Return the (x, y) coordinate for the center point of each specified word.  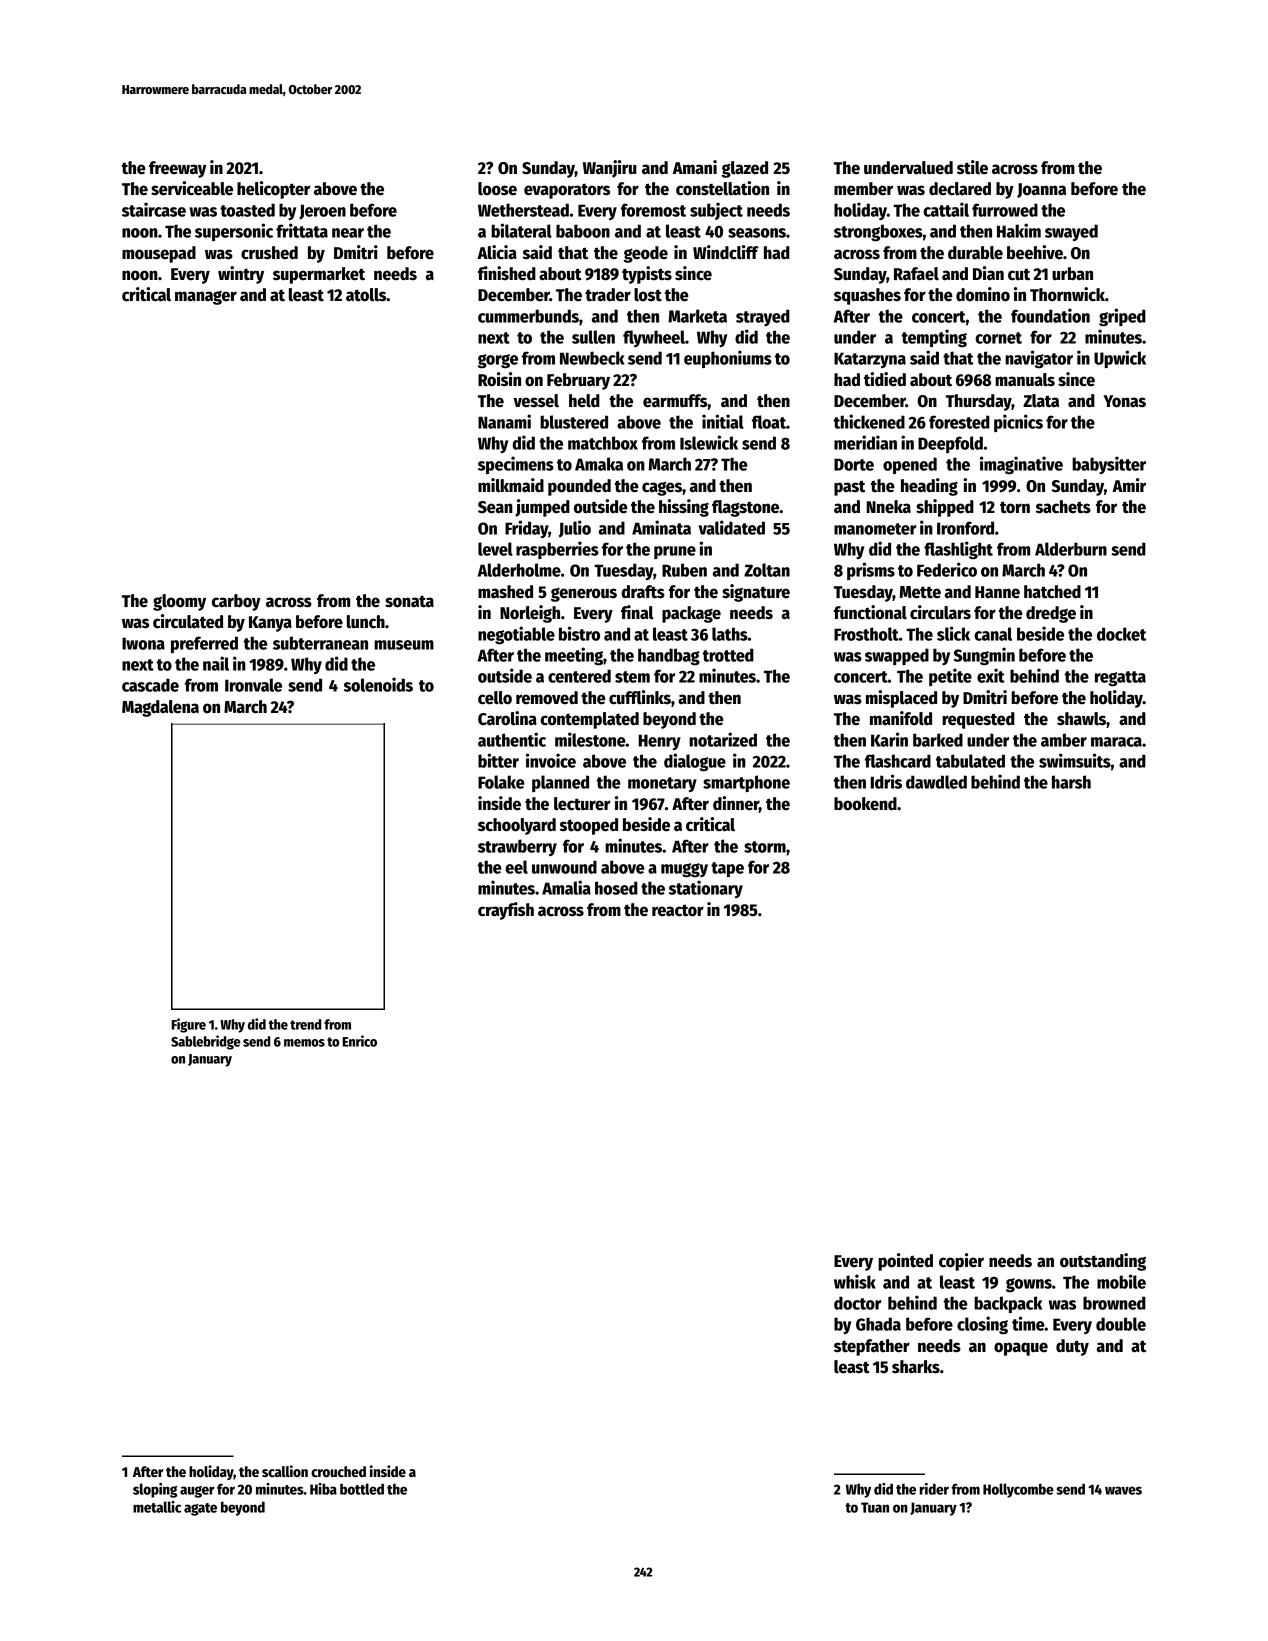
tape (727, 869)
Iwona (143, 643)
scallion (285, 1471)
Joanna (1041, 190)
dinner (736, 804)
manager (206, 298)
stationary (706, 889)
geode (646, 254)
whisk (855, 1281)
